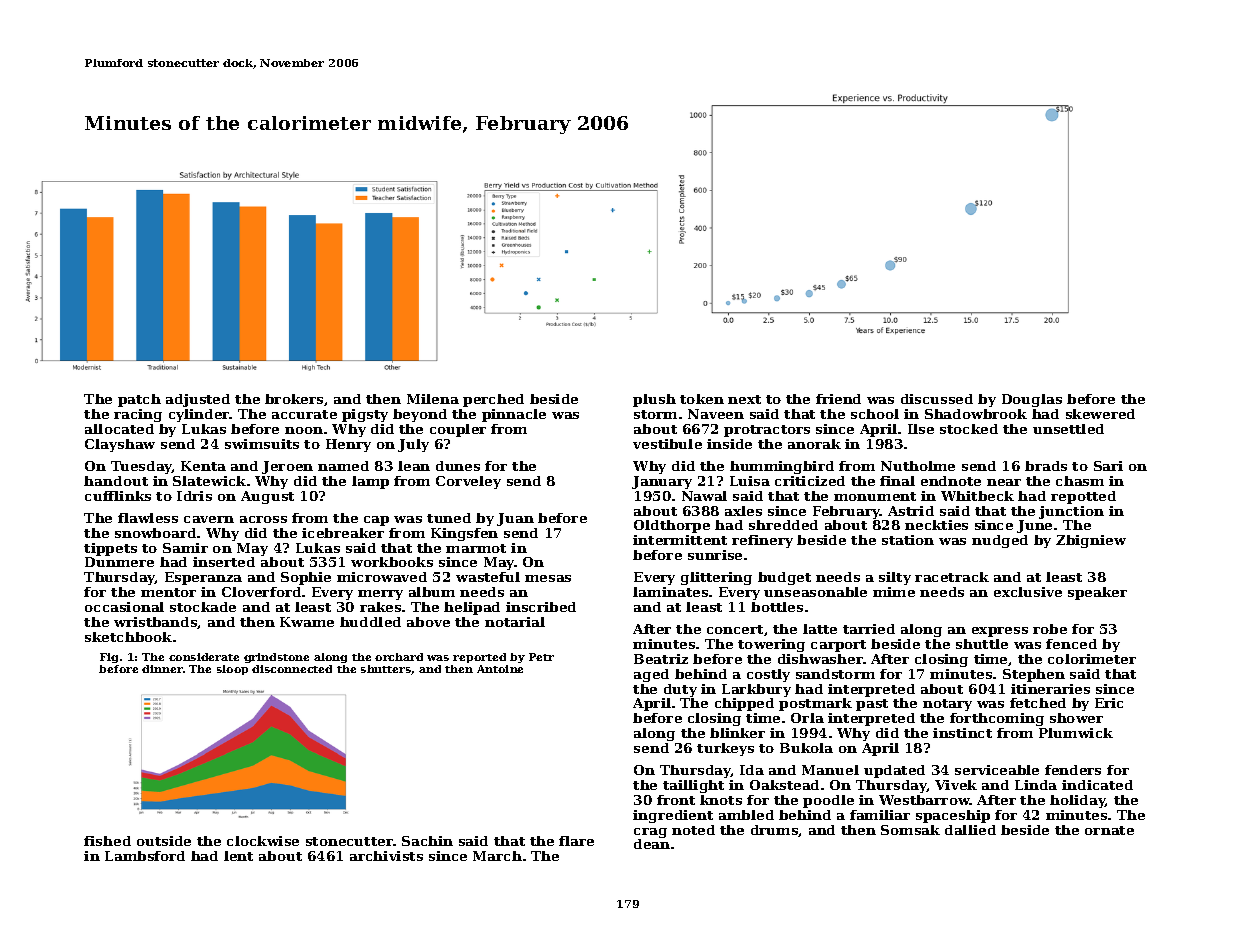 This page has height=952, width=1233. What do you see at coordinates (433, 399) in the page?
I see `Milena` at bounding box center [433, 399].
